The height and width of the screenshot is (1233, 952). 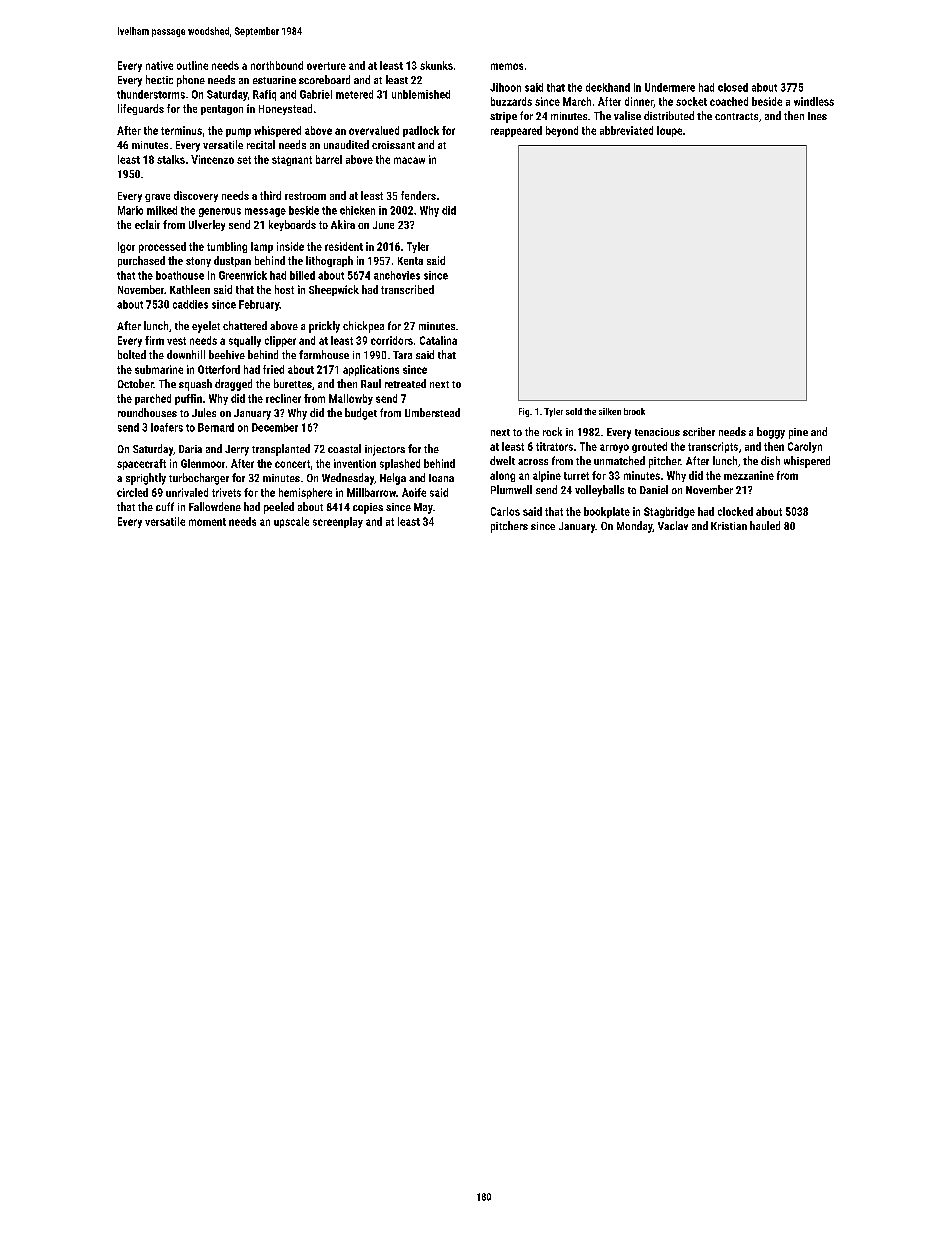 What do you see at coordinates (176, 341) in the screenshot?
I see `vest` at bounding box center [176, 341].
